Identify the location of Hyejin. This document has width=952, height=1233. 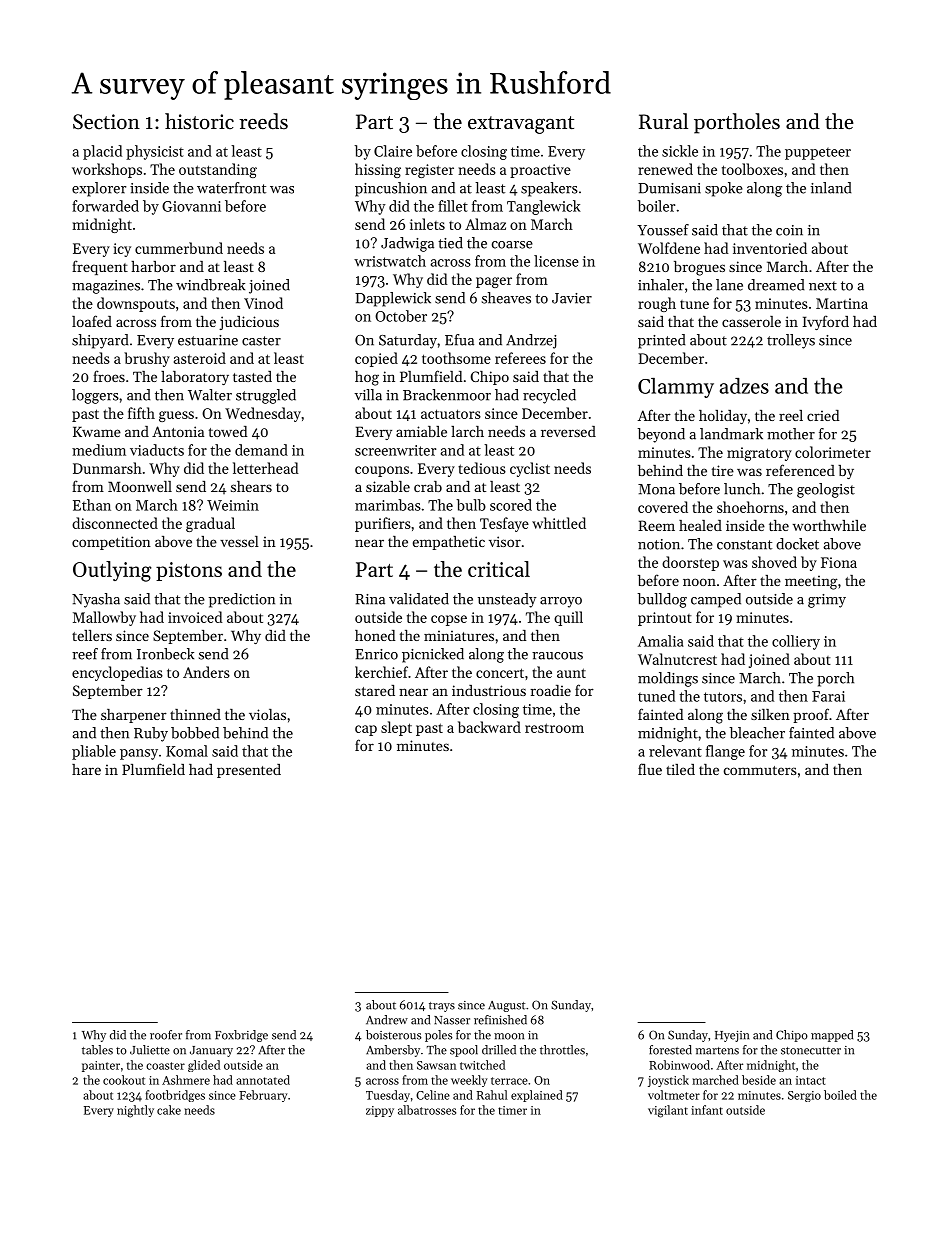
(732, 1036).
